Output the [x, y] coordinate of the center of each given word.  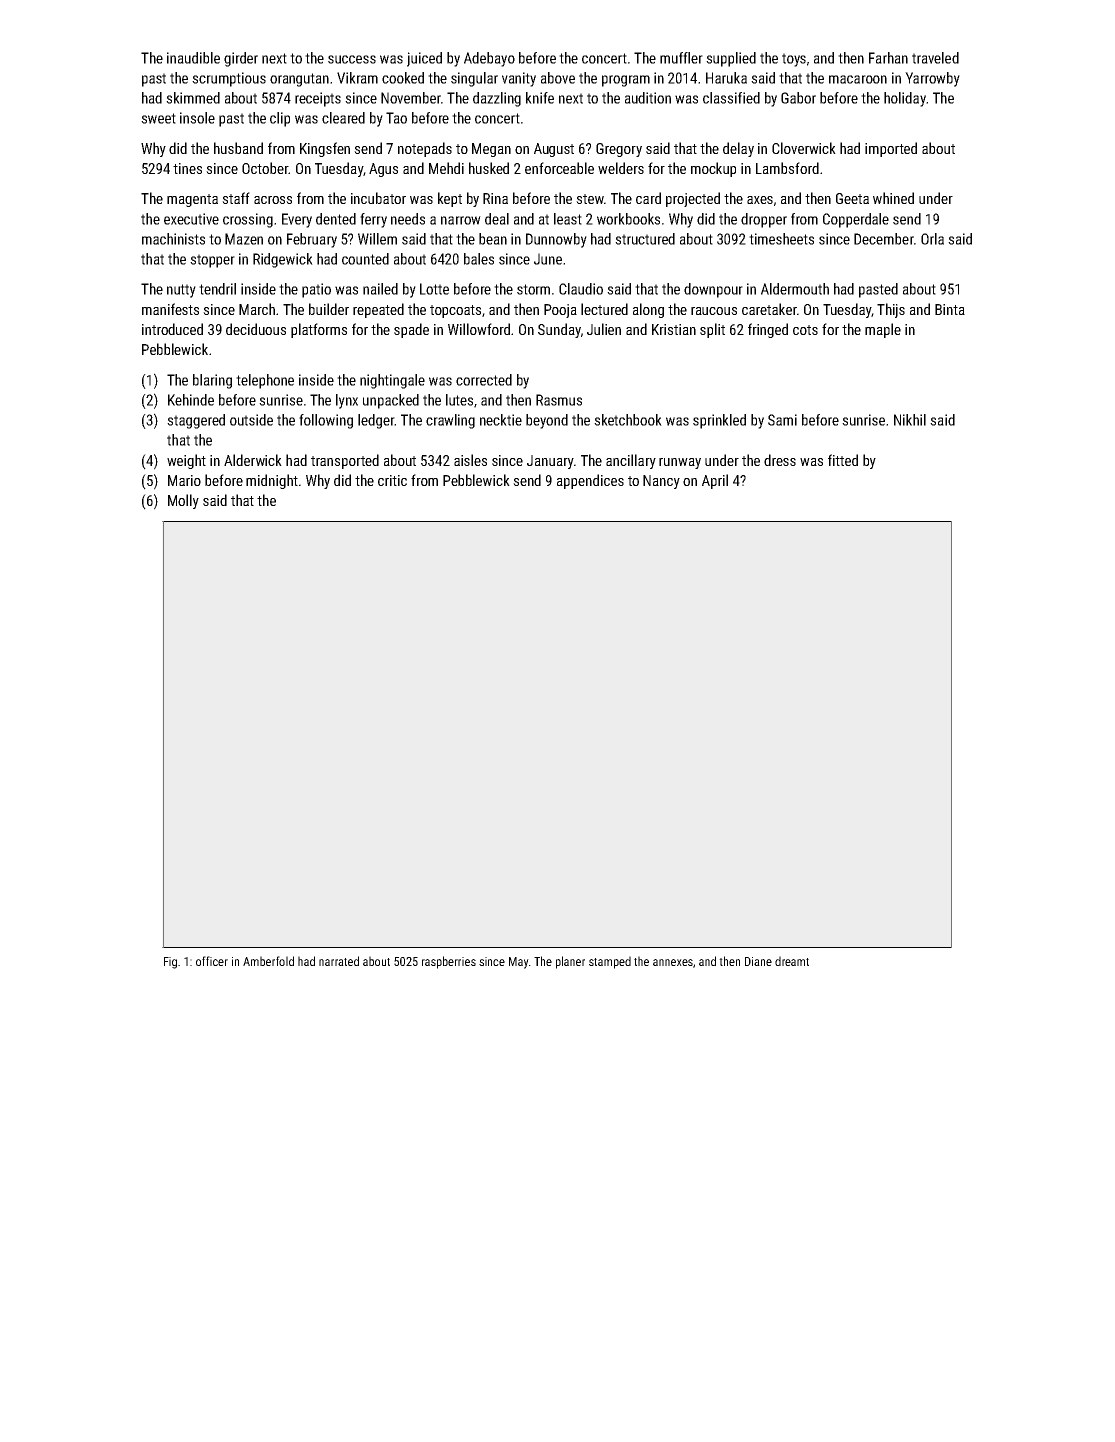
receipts [318, 99]
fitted [843, 460]
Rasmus [559, 400]
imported [891, 149]
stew [590, 199]
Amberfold [268, 961]
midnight [272, 481]
